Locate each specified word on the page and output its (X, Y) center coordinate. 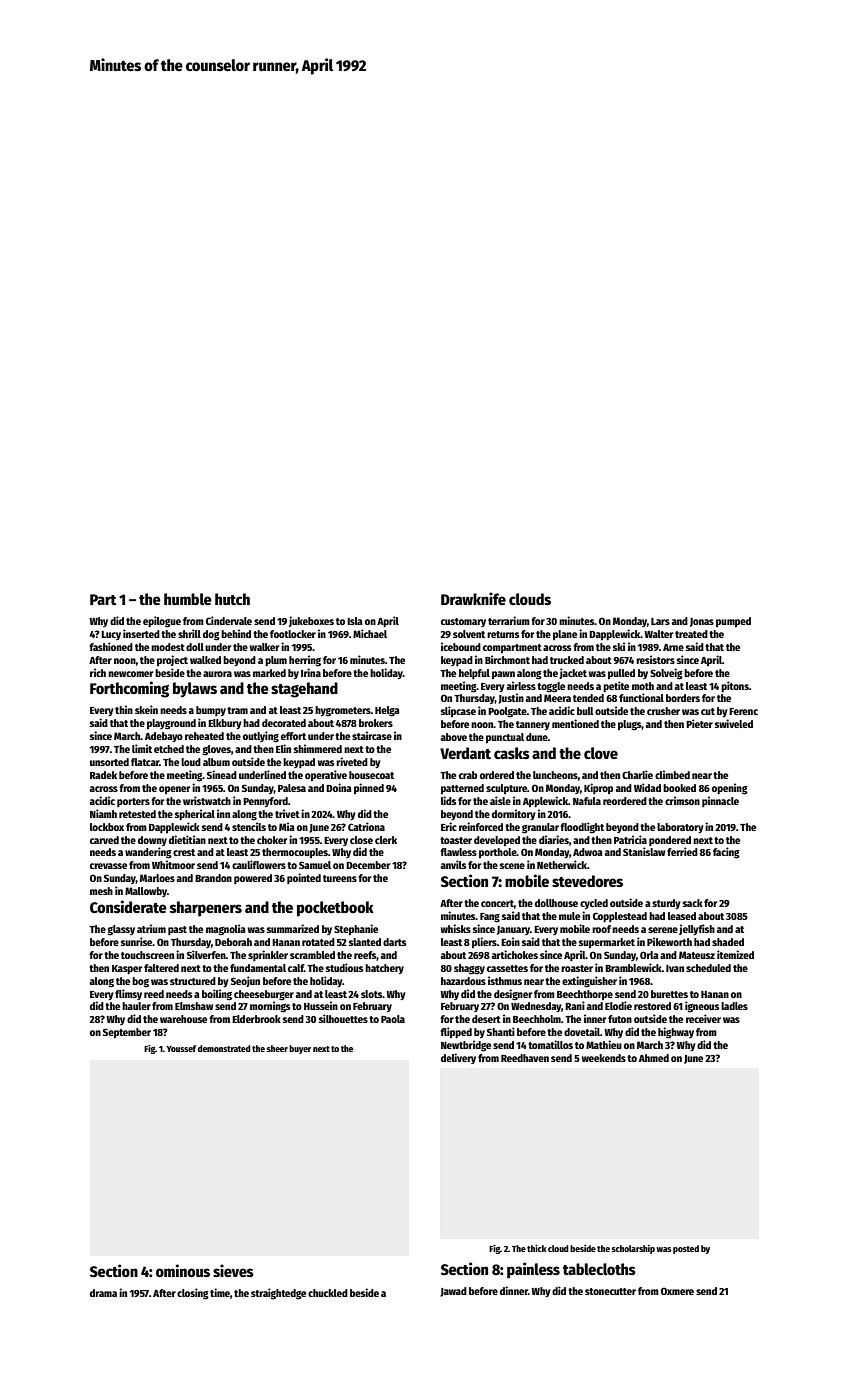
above (454, 737)
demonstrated (224, 1048)
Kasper (127, 969)
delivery (458, 1058)
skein (146, 709)
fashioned (111, 646)
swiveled (734, 723)
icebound (461, 646)
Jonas (702, 622)
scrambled (312, 955)
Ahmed (654, 1058)
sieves (233, 1270)
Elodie (618, 1005)
